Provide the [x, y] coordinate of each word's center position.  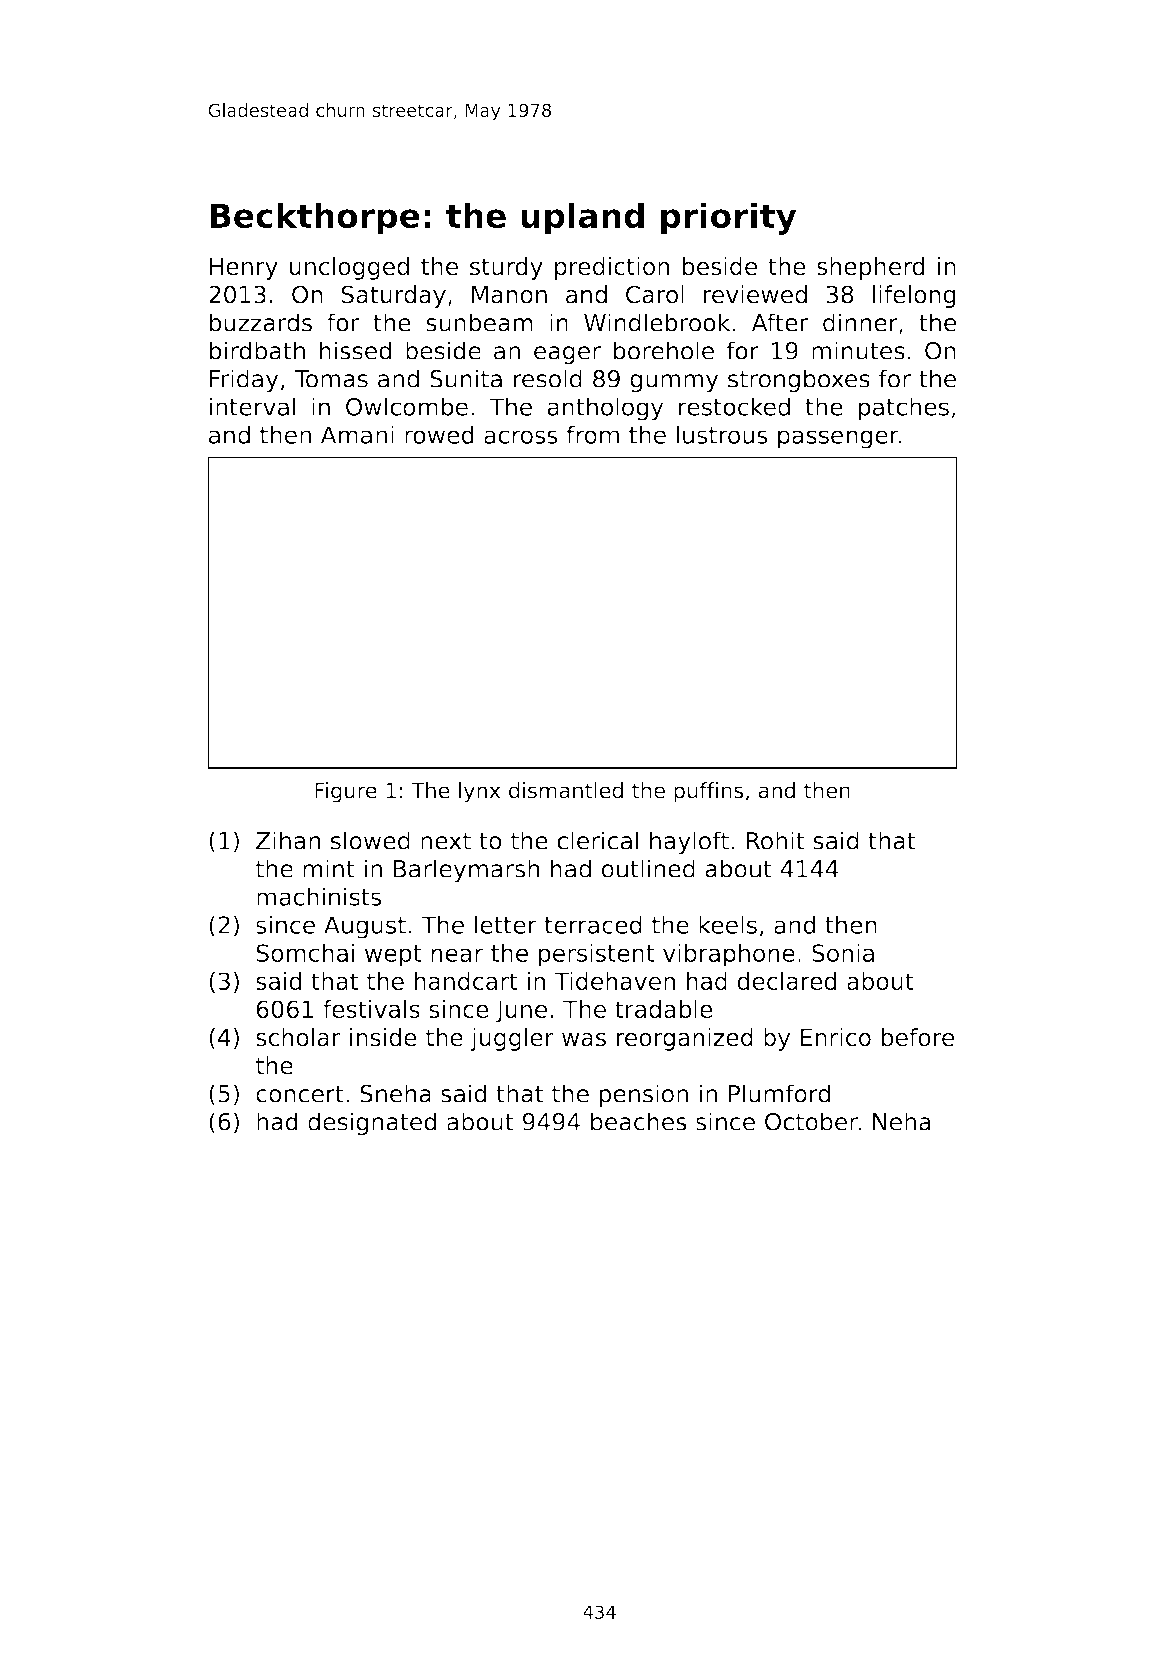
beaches [639, 1121]
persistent [597, 955]
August [365, 927]
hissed [355, 350]
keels [728, 924]
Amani [357, 434]
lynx [480, 792]
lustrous [722, 434]
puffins [708, 792]
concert [300, 1094]
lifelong [914, 296]
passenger [838, 439]
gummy [674, 383]
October [811, 1121]
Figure [346, 792]
